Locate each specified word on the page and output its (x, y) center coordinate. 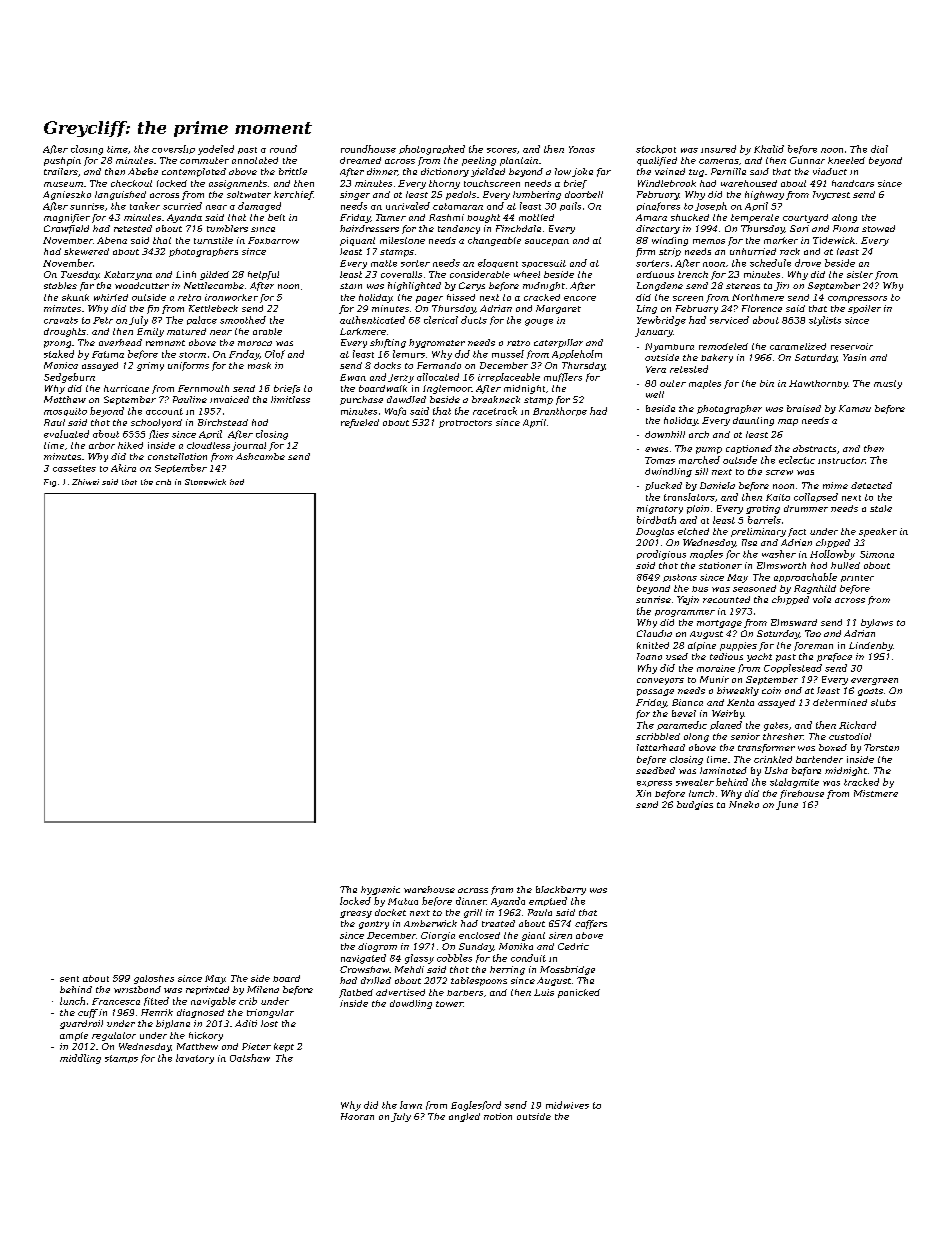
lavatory (195, 1059)
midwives (567, 1105)
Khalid (769, 149)
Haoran (357, 1116)
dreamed (360, 160)
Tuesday (80, 275)
